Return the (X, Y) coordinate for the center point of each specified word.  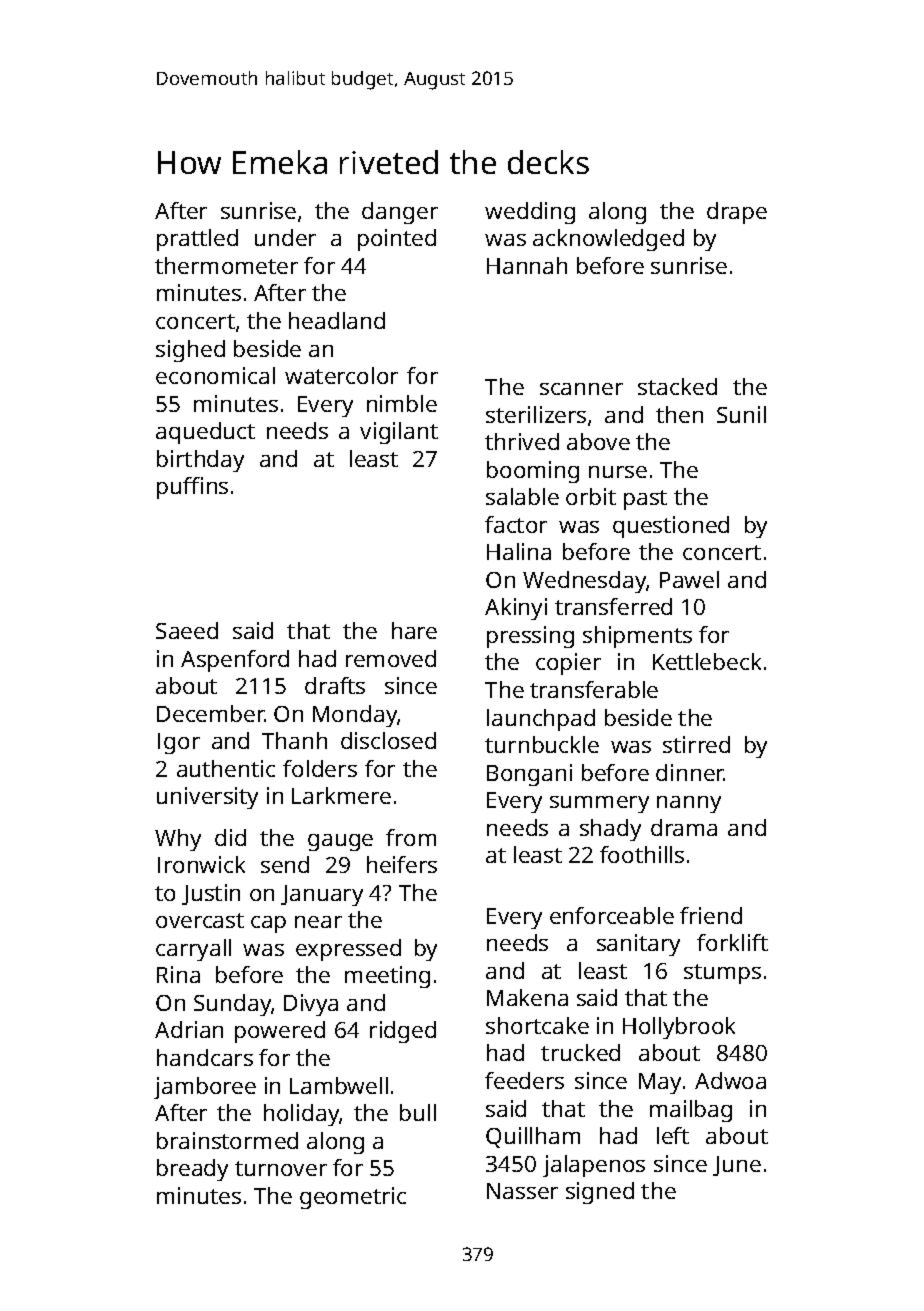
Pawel (689, 579)
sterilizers (536, 414)
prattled (197, 240)
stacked (677, 386)
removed (391, 658)
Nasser (522, 1191)
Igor (179, 743)
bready (192, 1170)
